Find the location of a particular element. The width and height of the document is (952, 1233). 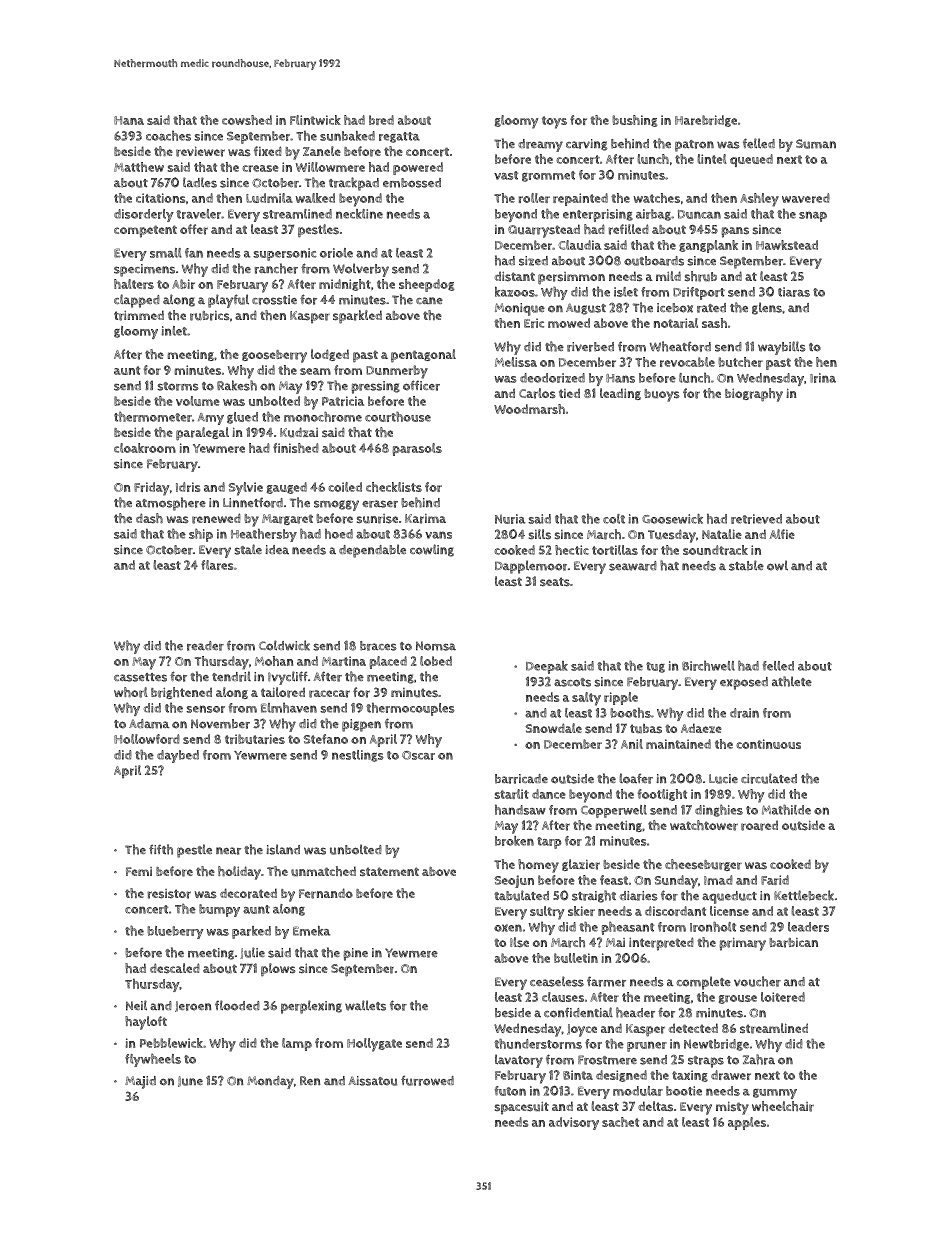

Karima is located at coordinates (425, 519).
